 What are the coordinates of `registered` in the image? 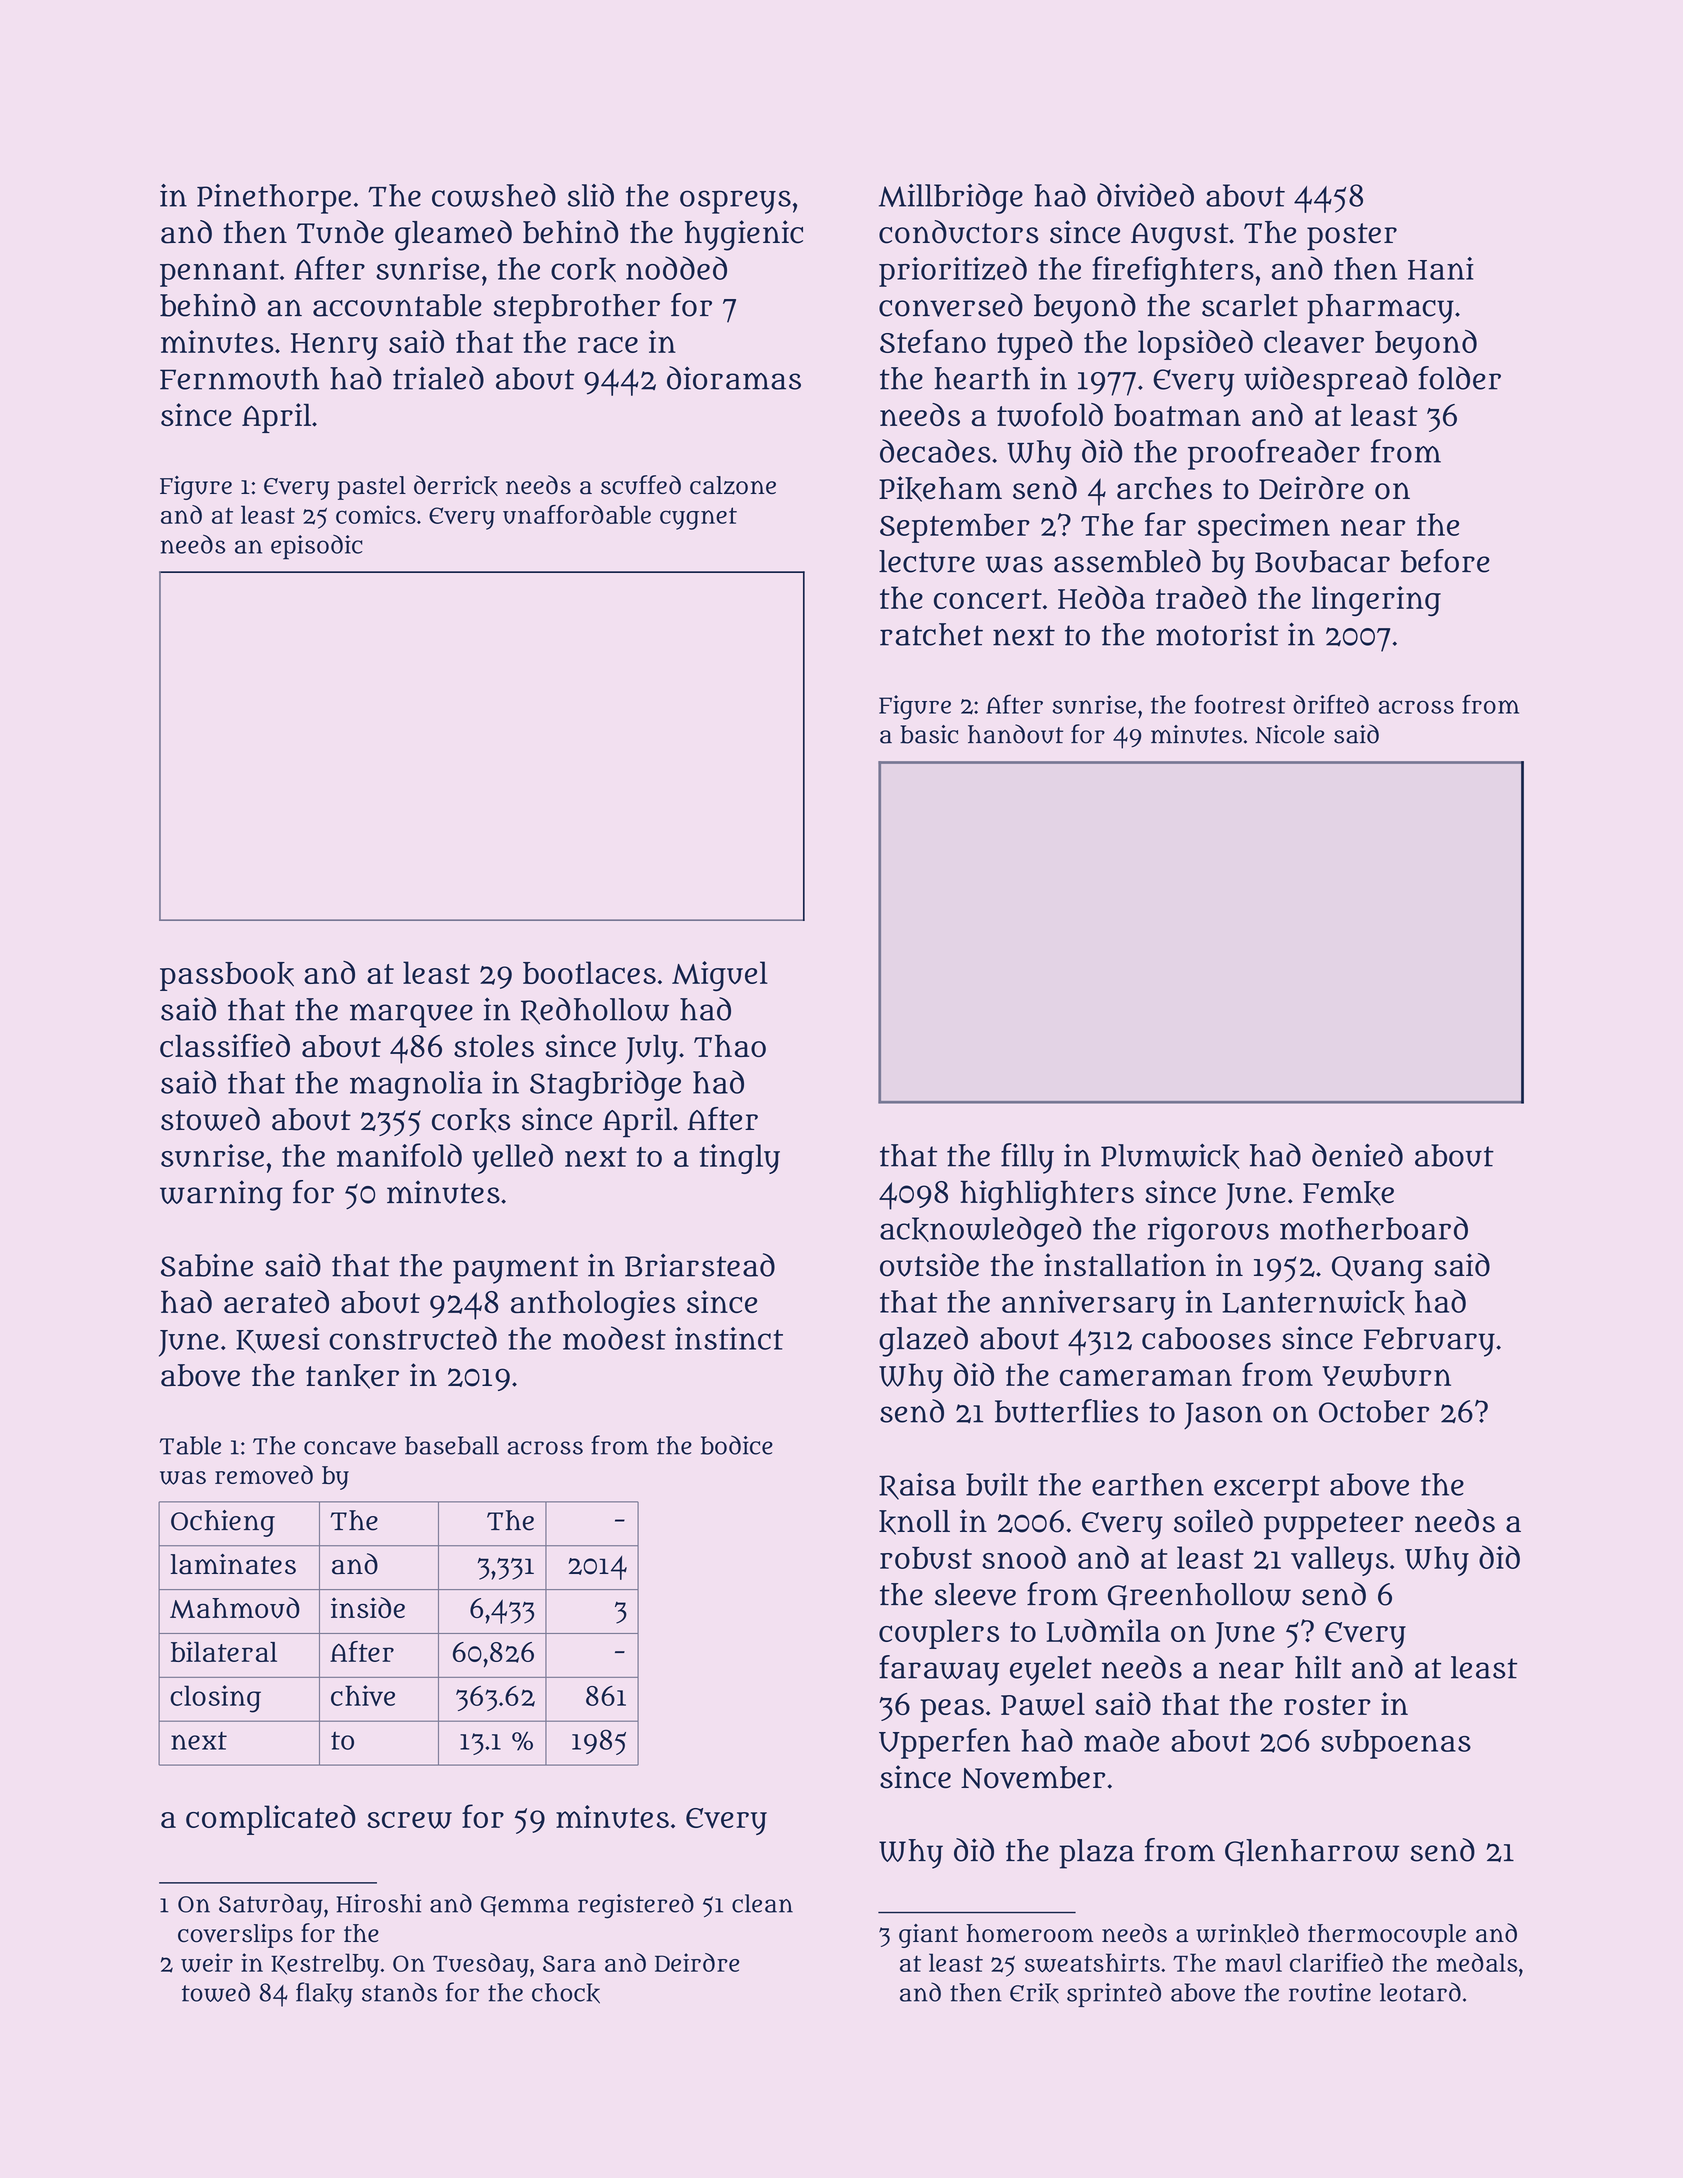 It's located at (636, 1906).
